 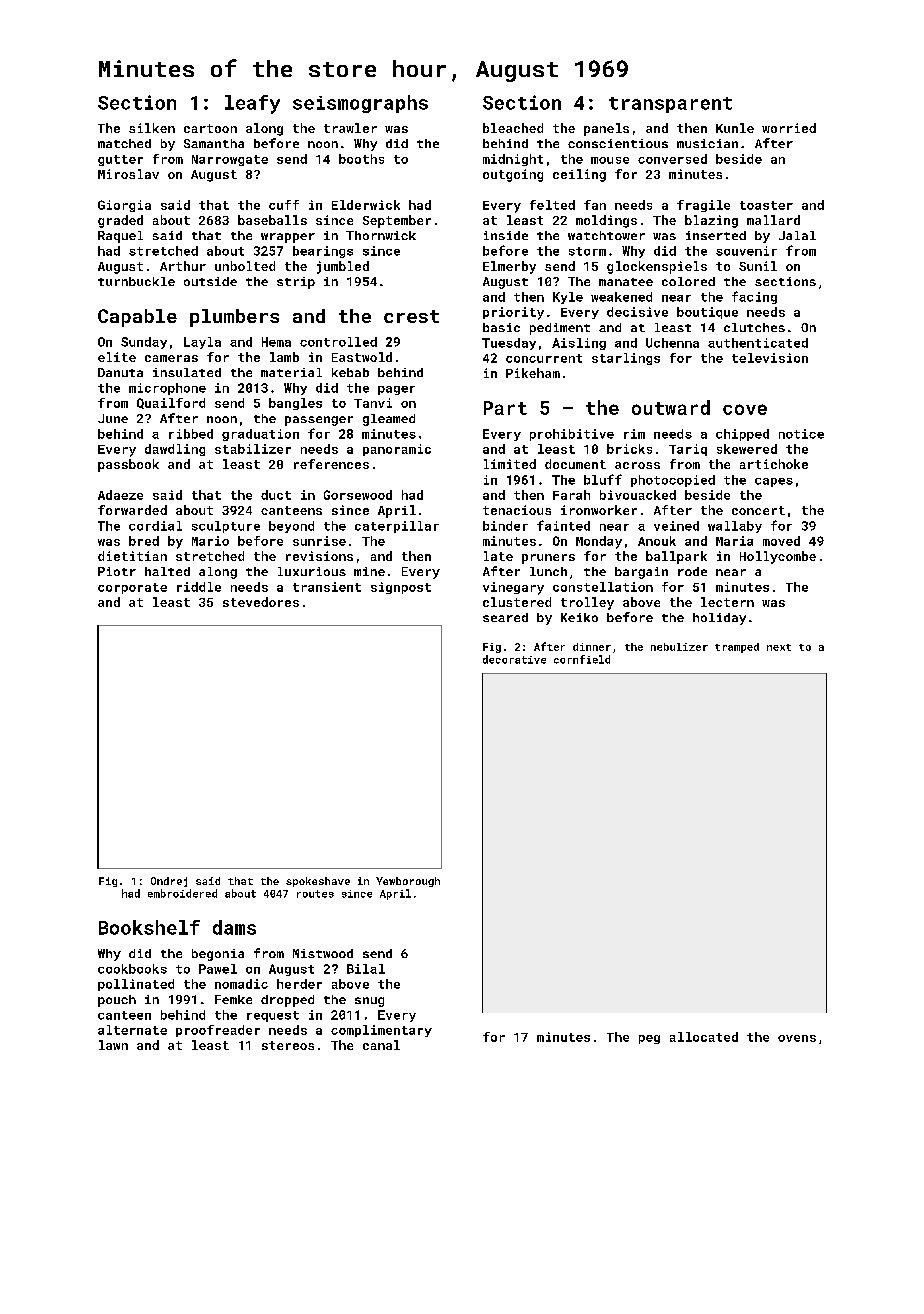 What do you see at coordinates (649, 1039) in the screenshot?
I see `peg` at bounding box center [649, 1039].
